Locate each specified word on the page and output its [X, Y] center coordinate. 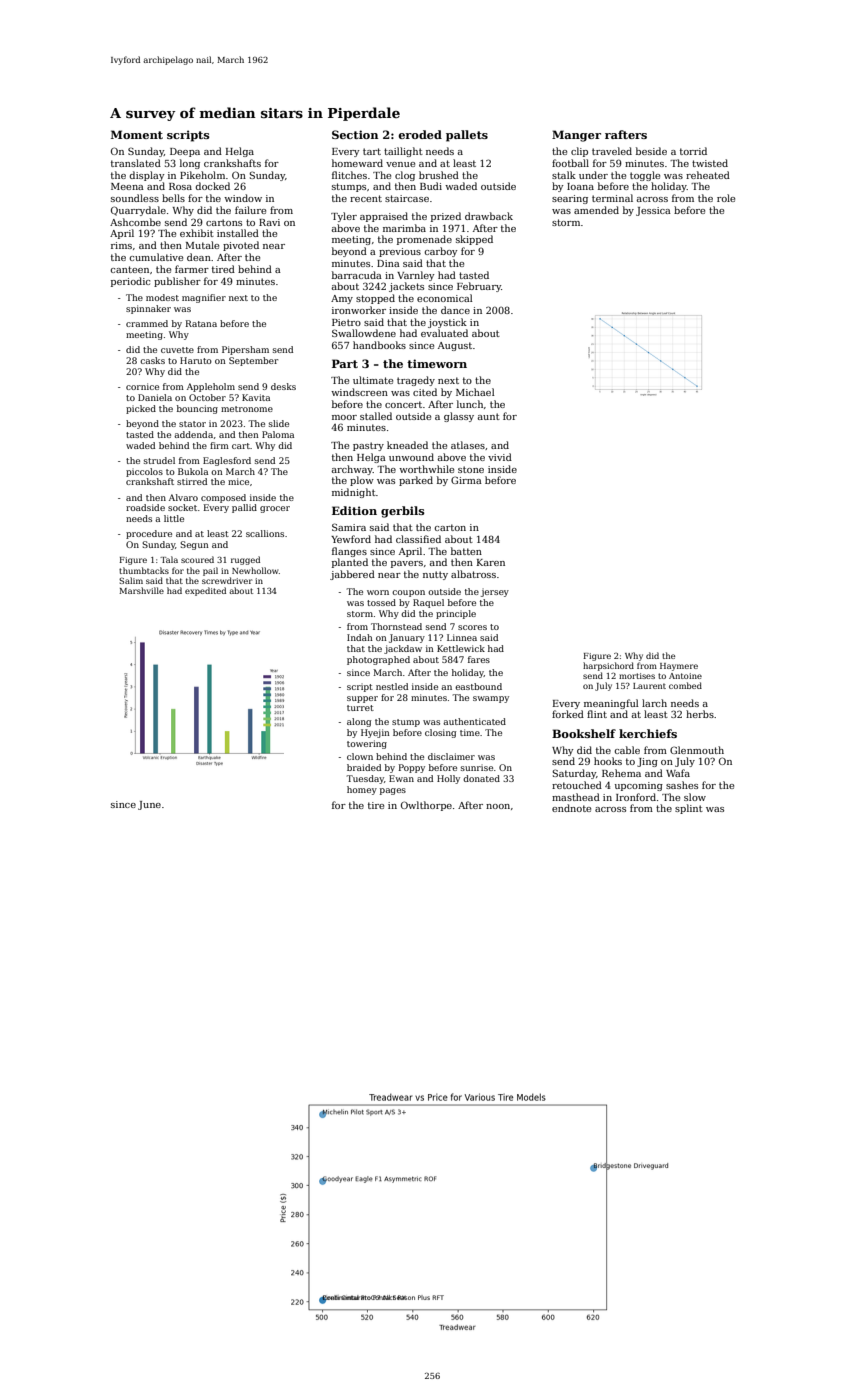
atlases [468, 445]
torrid [693, 151]
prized [446, 217]
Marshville [141, 590]
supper [362, 699]
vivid [500, 457]
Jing [647, 762]
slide [279, 423]
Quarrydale [138, 211]
